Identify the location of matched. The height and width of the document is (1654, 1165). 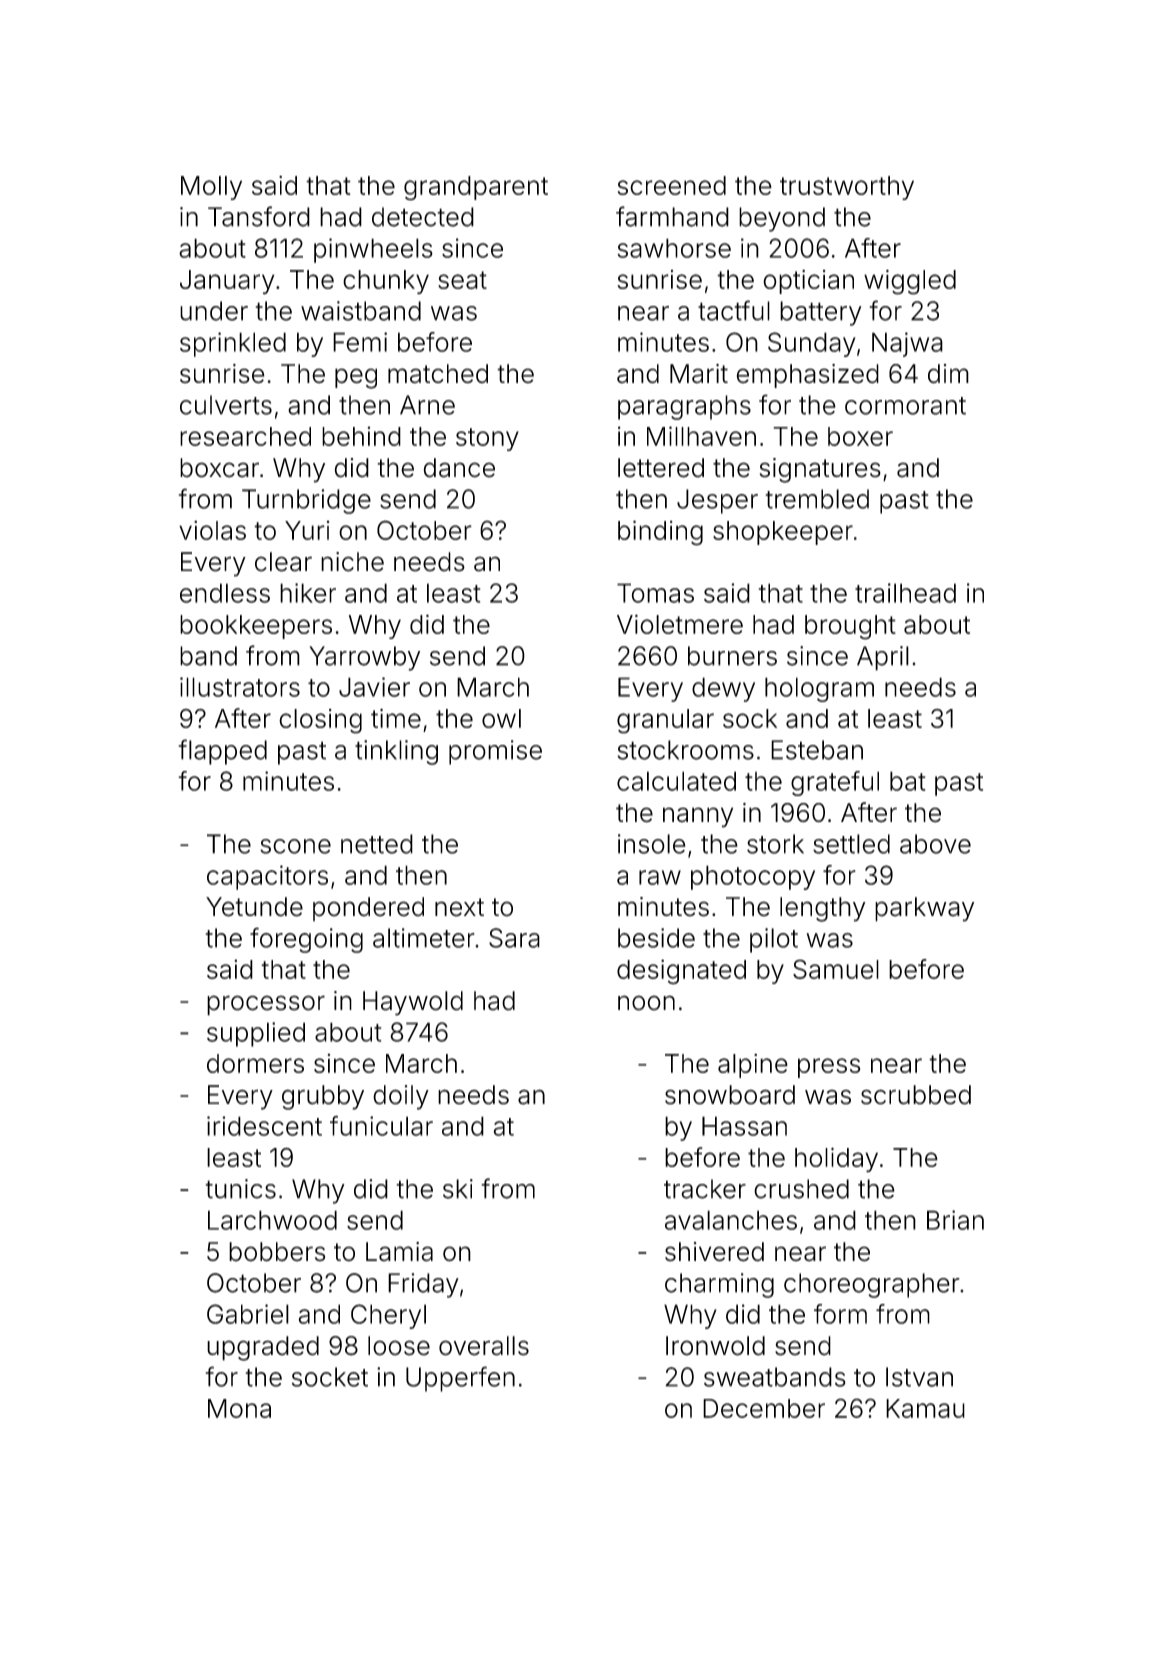
(438, 374).
